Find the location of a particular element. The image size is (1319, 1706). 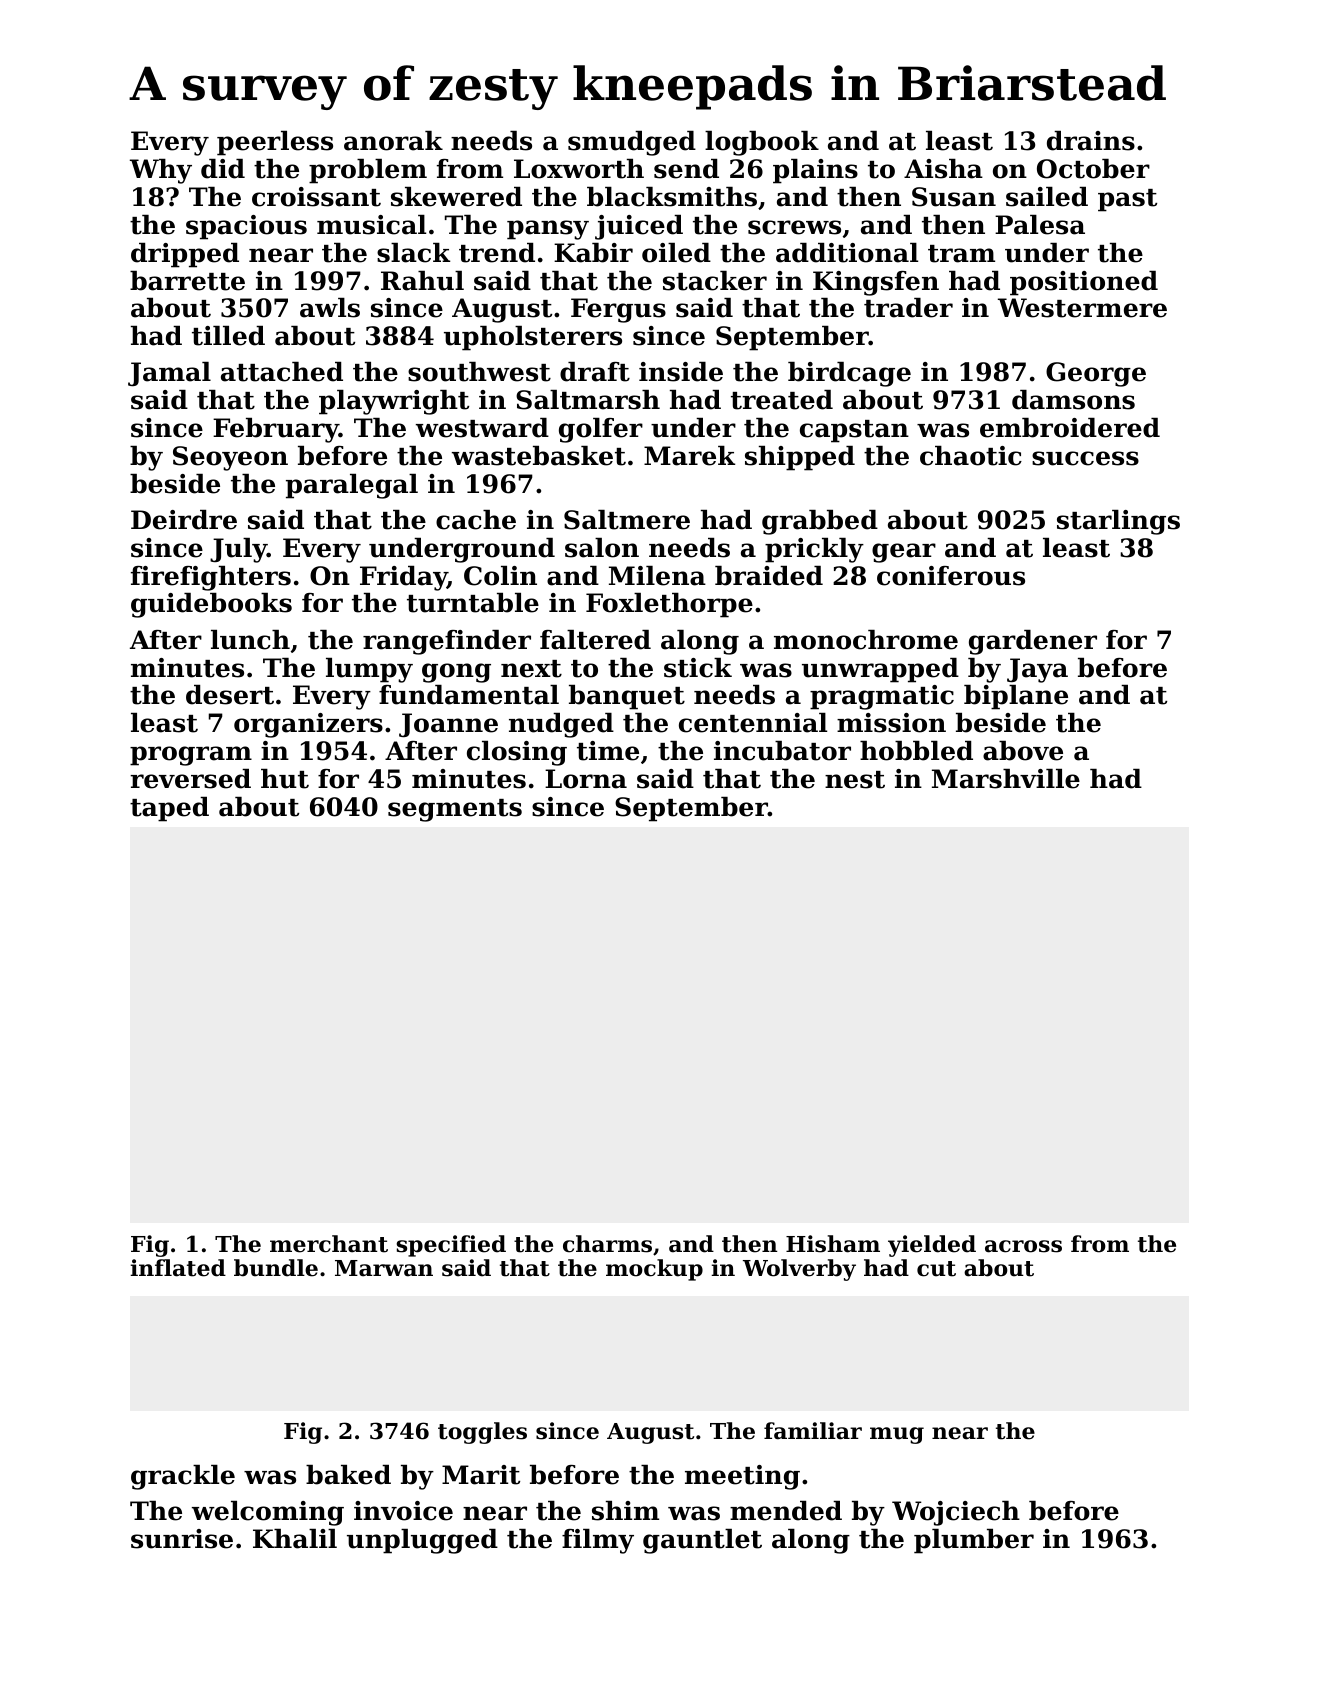

tilled is located at coordinates (228, 336).
